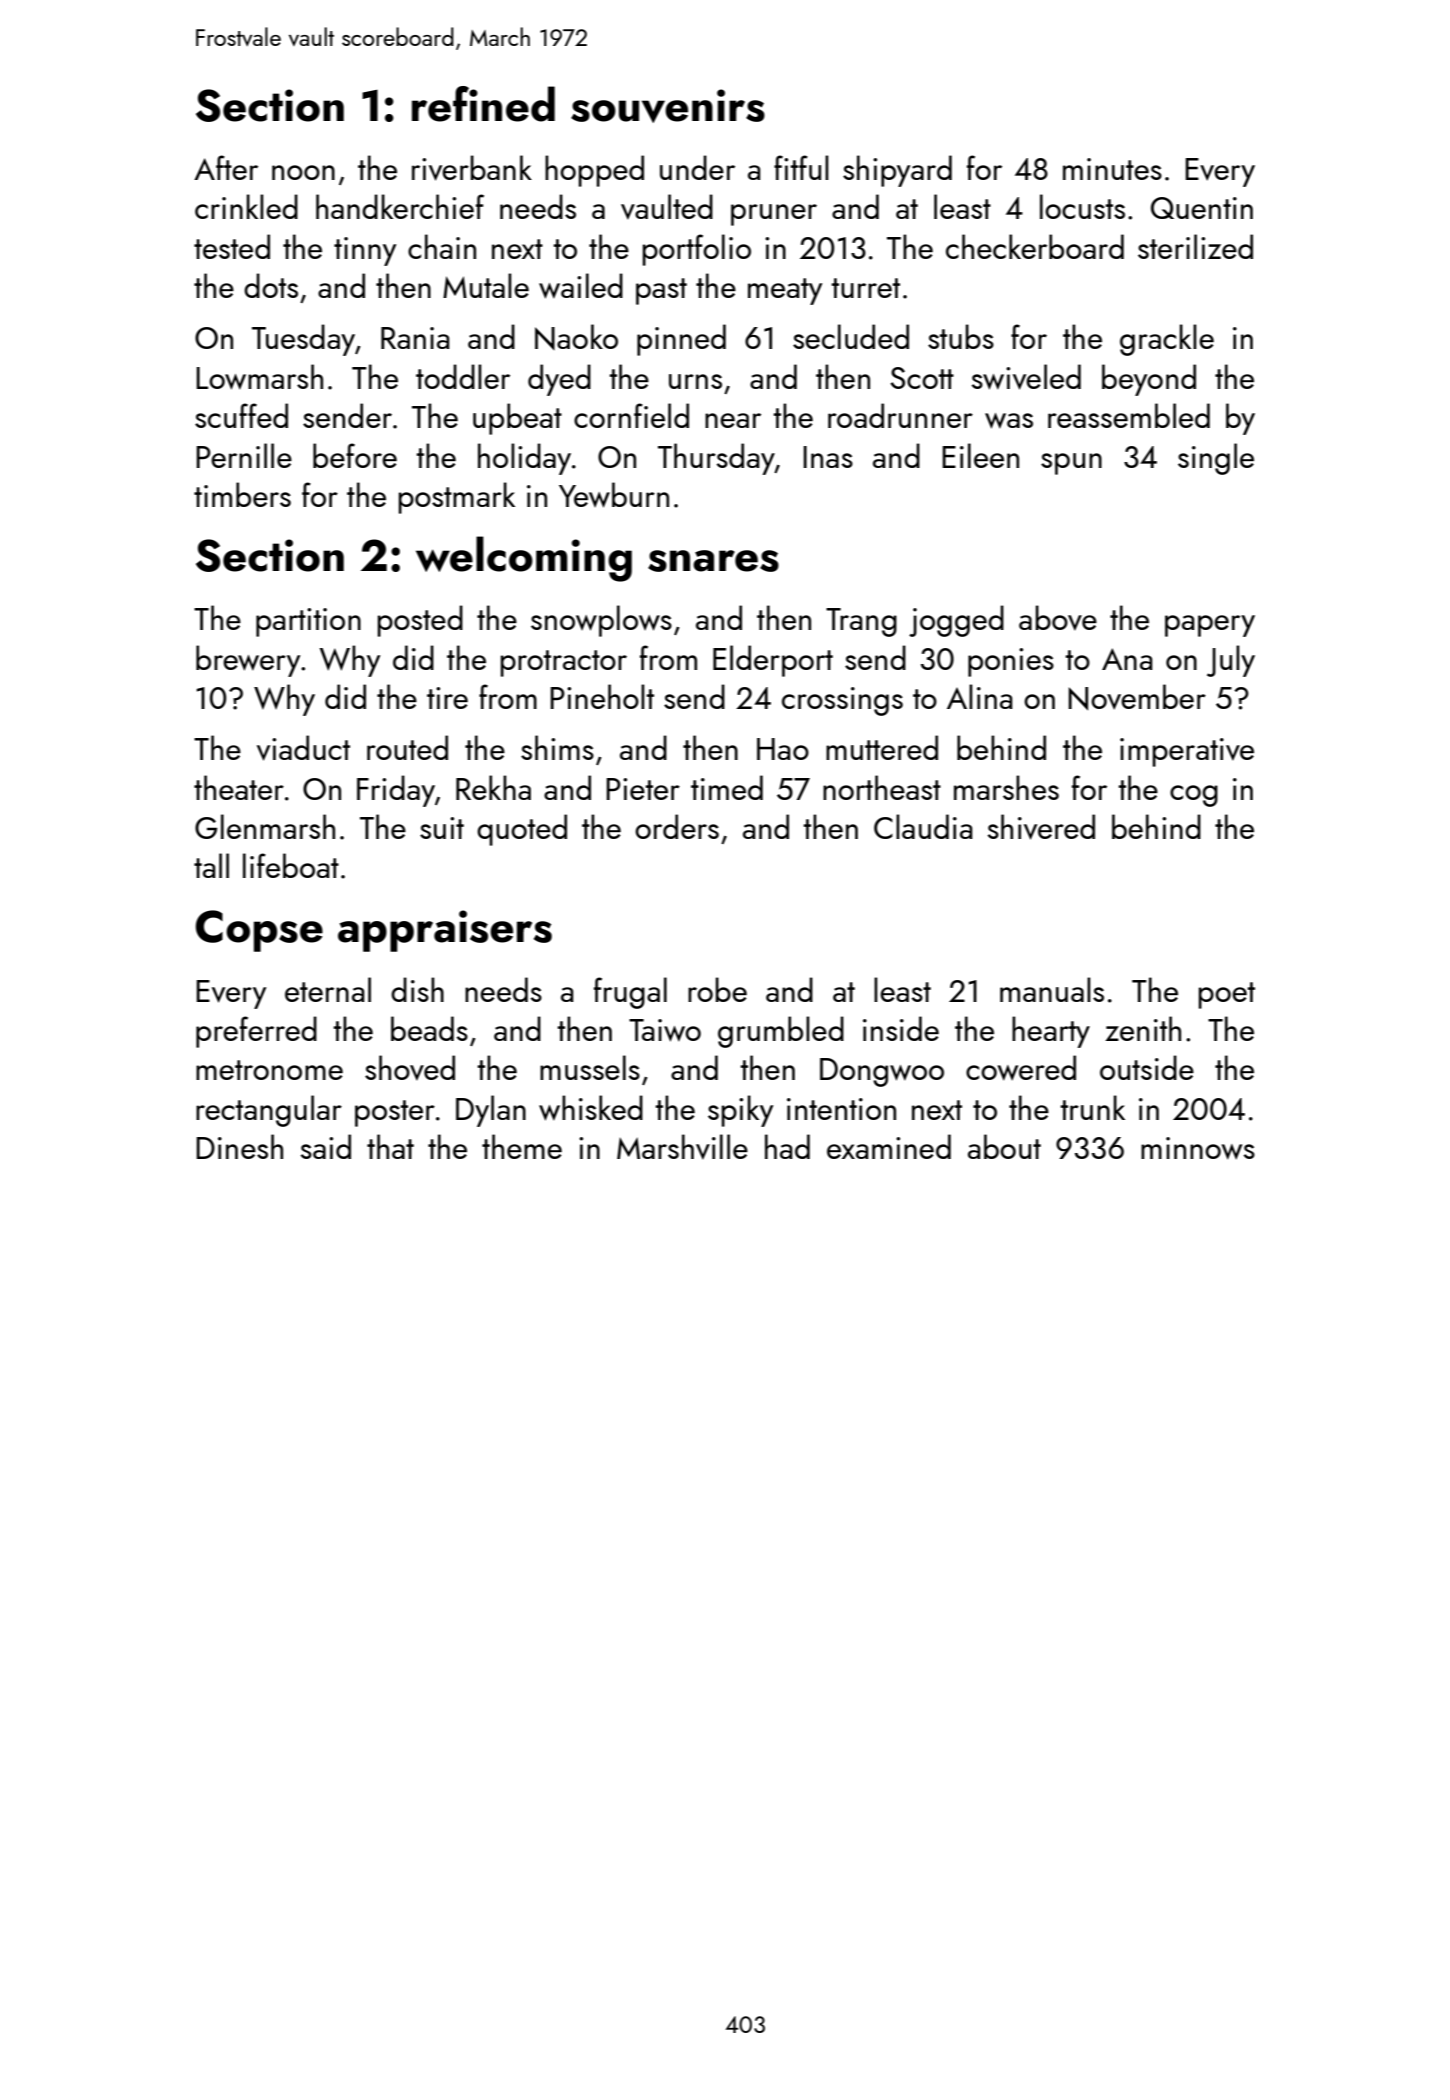 The image size is (1450, 2100). I want to click on spun, so click(1071, 464).
